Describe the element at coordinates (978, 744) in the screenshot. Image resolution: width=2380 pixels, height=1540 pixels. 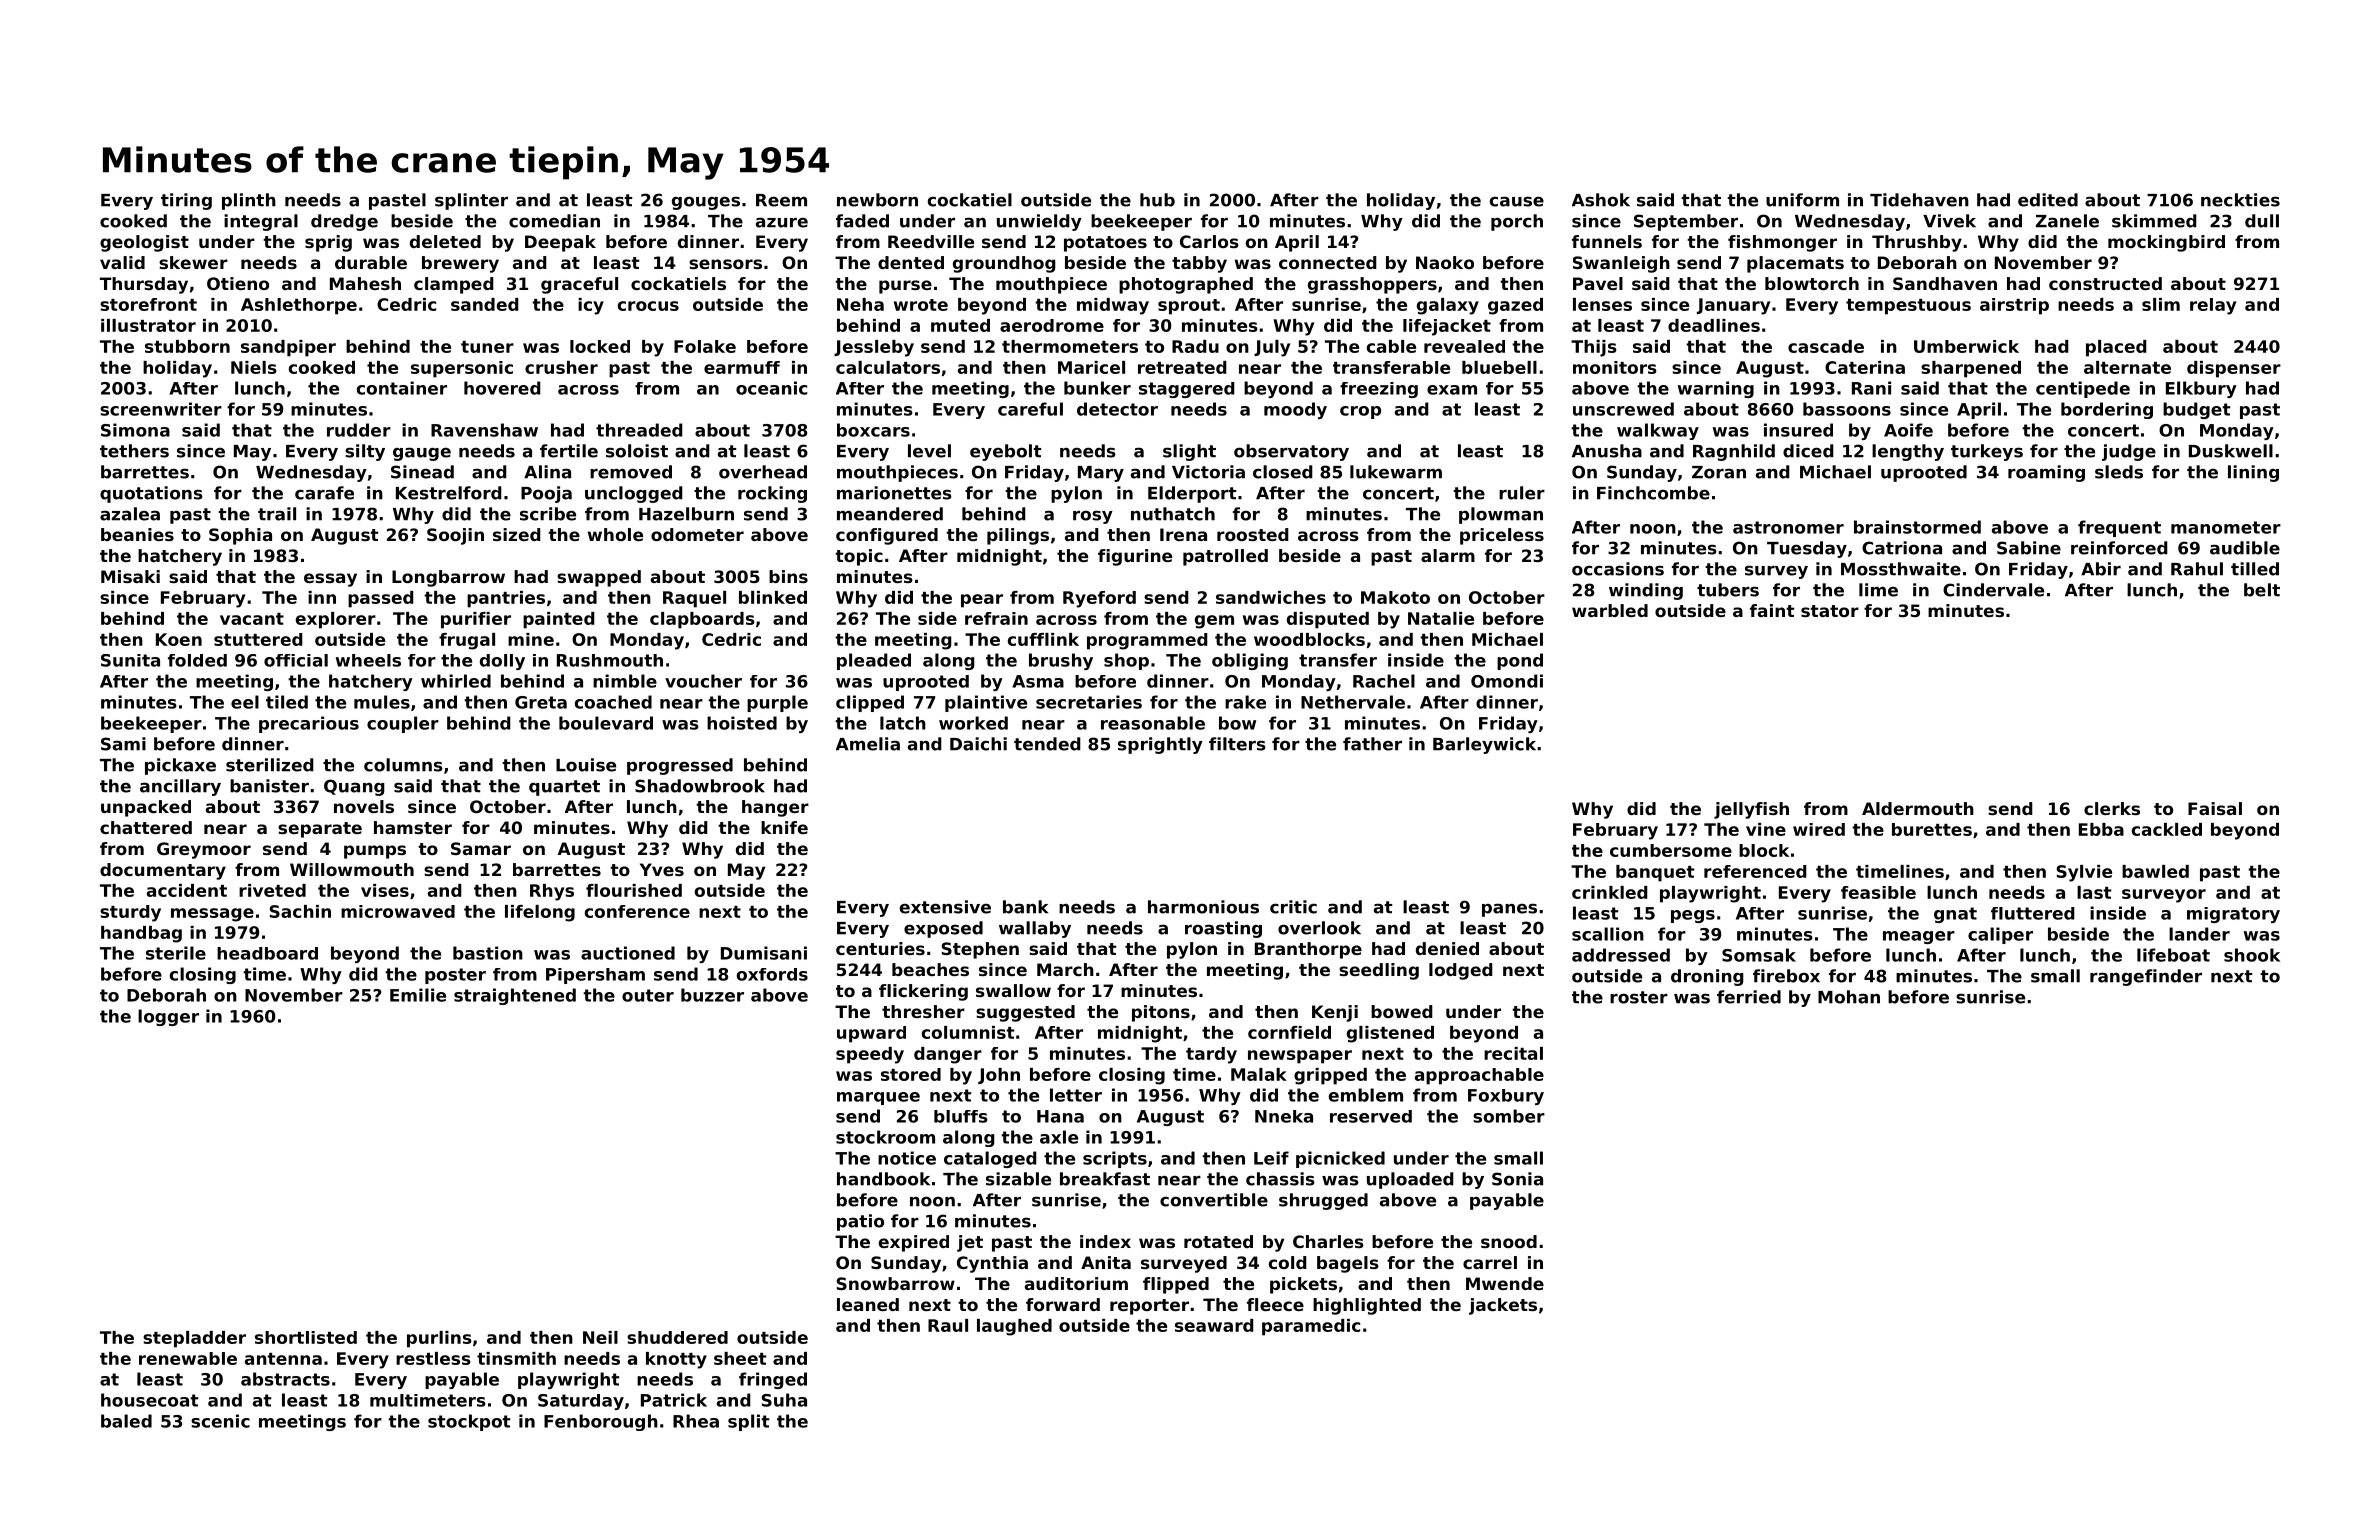
I see `Daichi` at that location.
